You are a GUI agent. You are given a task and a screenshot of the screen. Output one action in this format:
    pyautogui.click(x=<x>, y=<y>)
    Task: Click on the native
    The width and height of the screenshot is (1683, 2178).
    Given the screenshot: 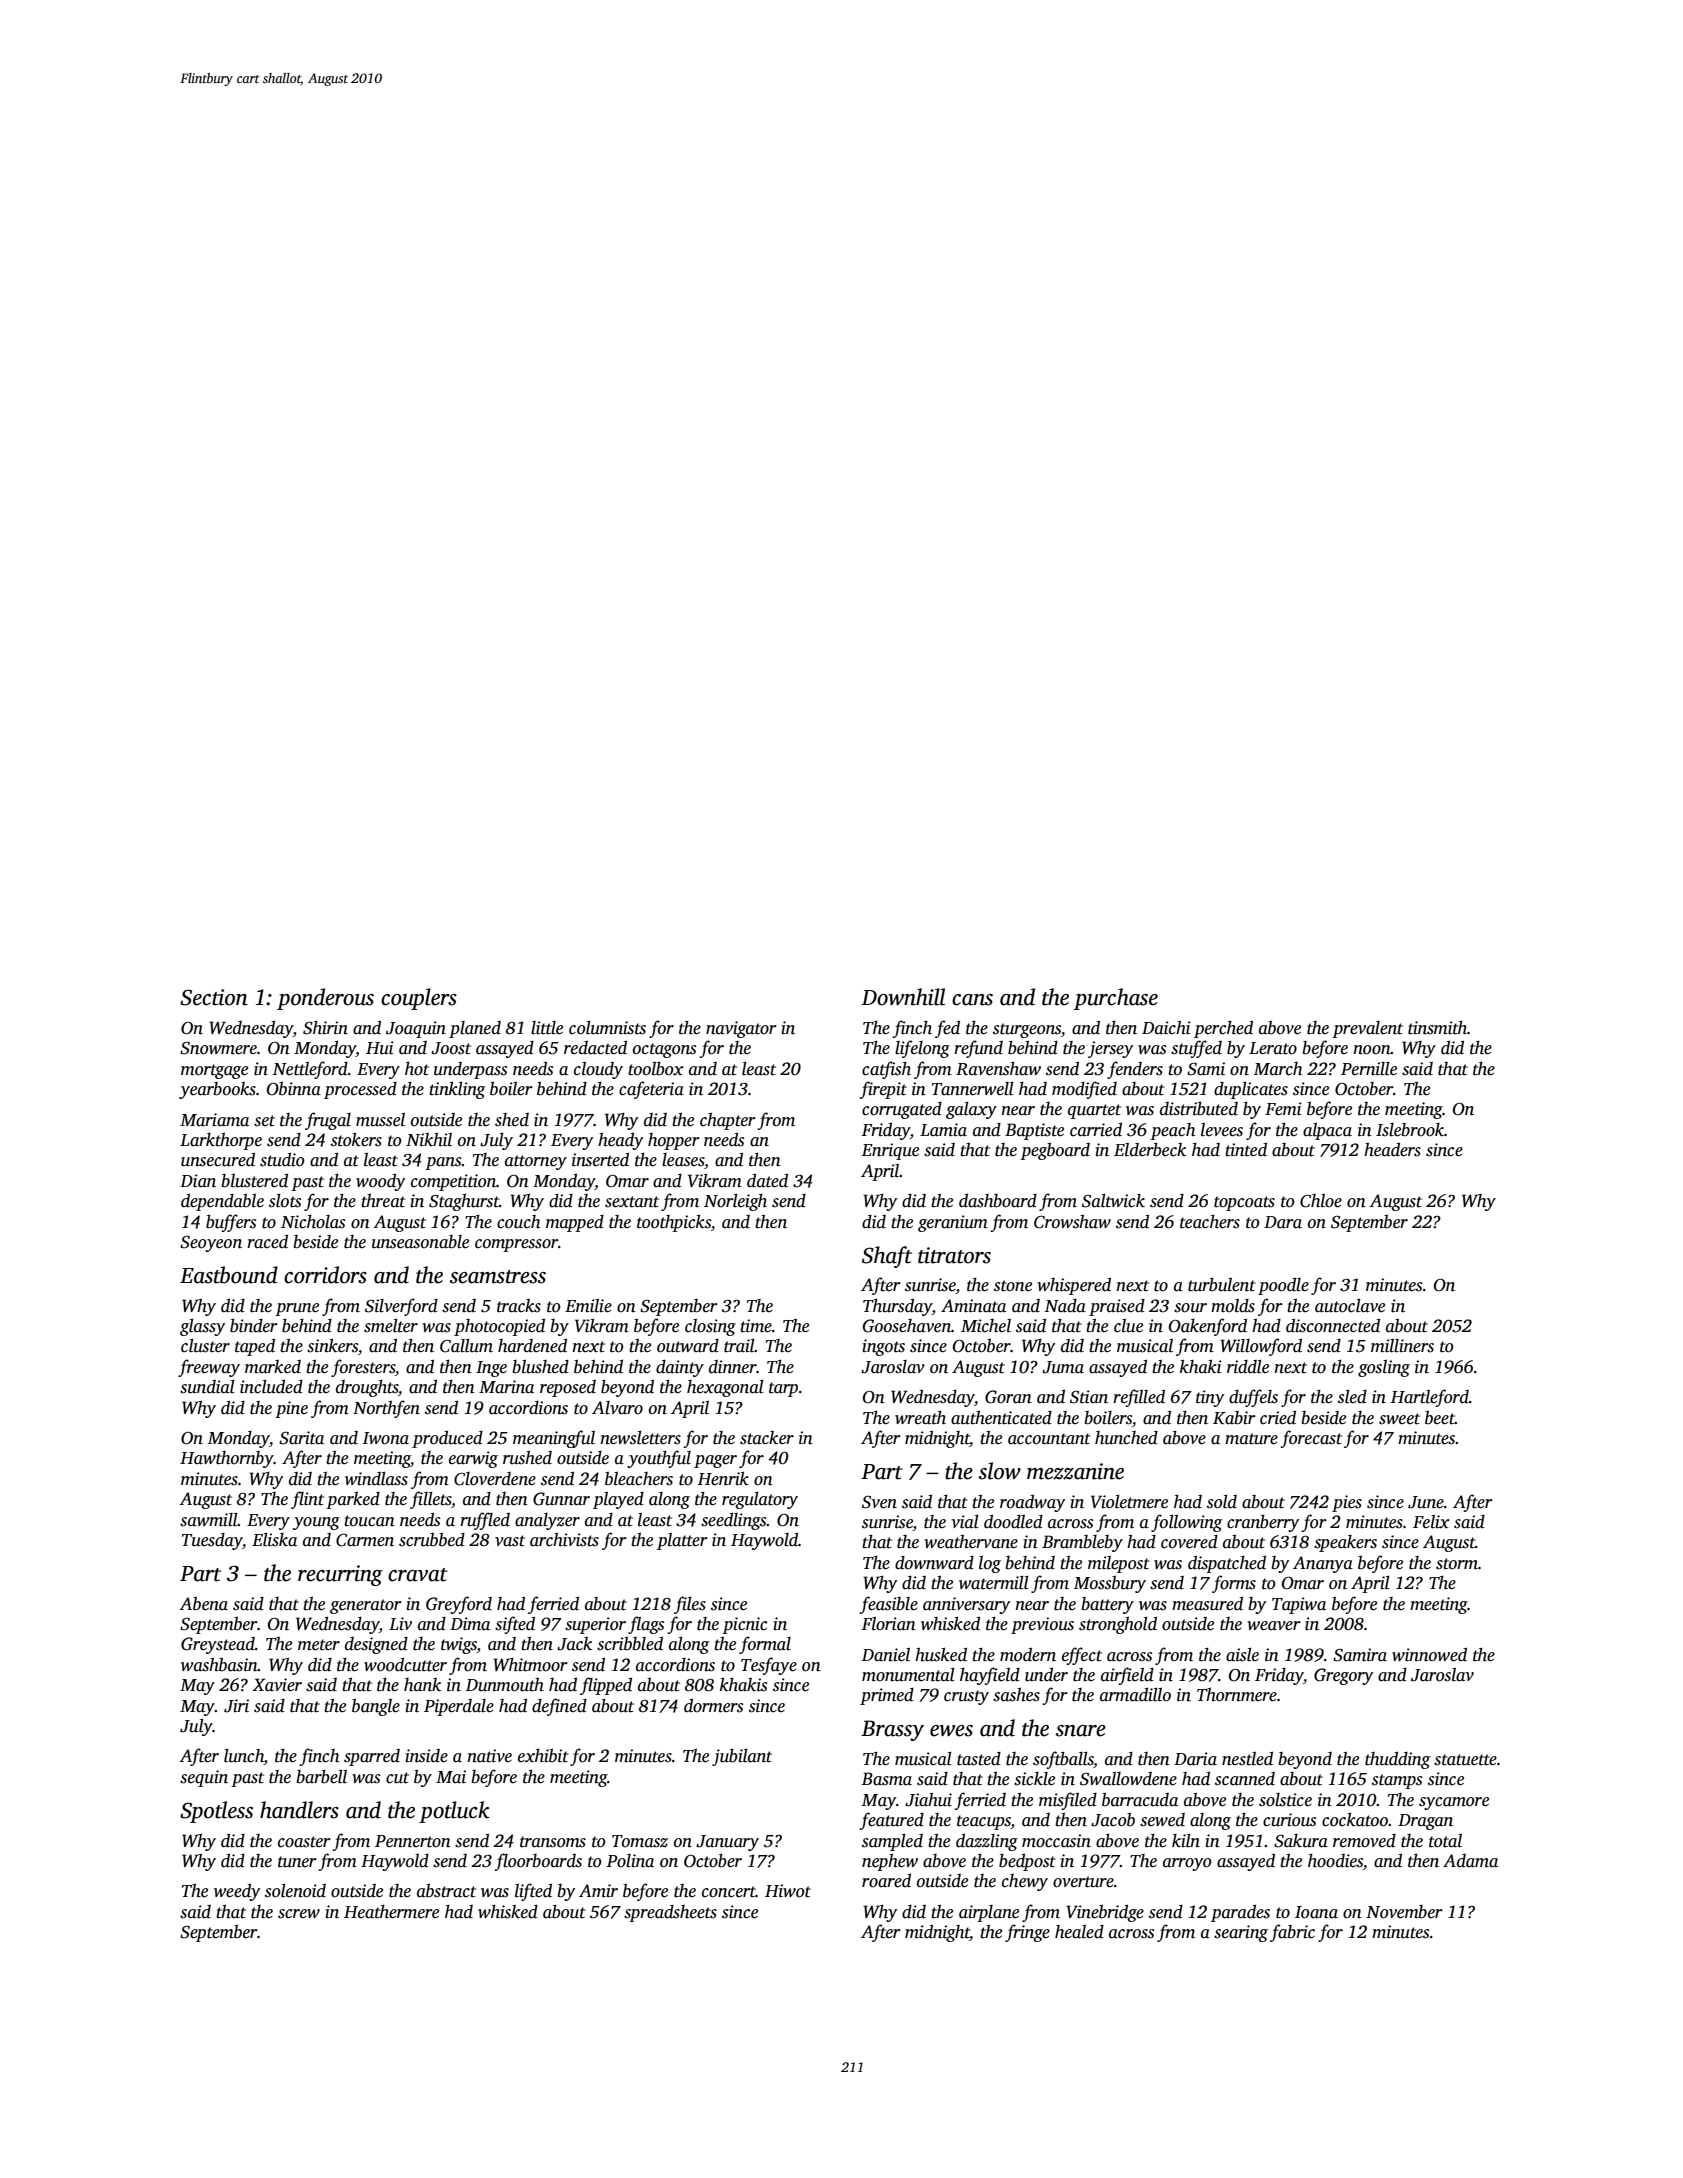 What is the action you would take?
    pyautogui.click(x=489, y=1756)
